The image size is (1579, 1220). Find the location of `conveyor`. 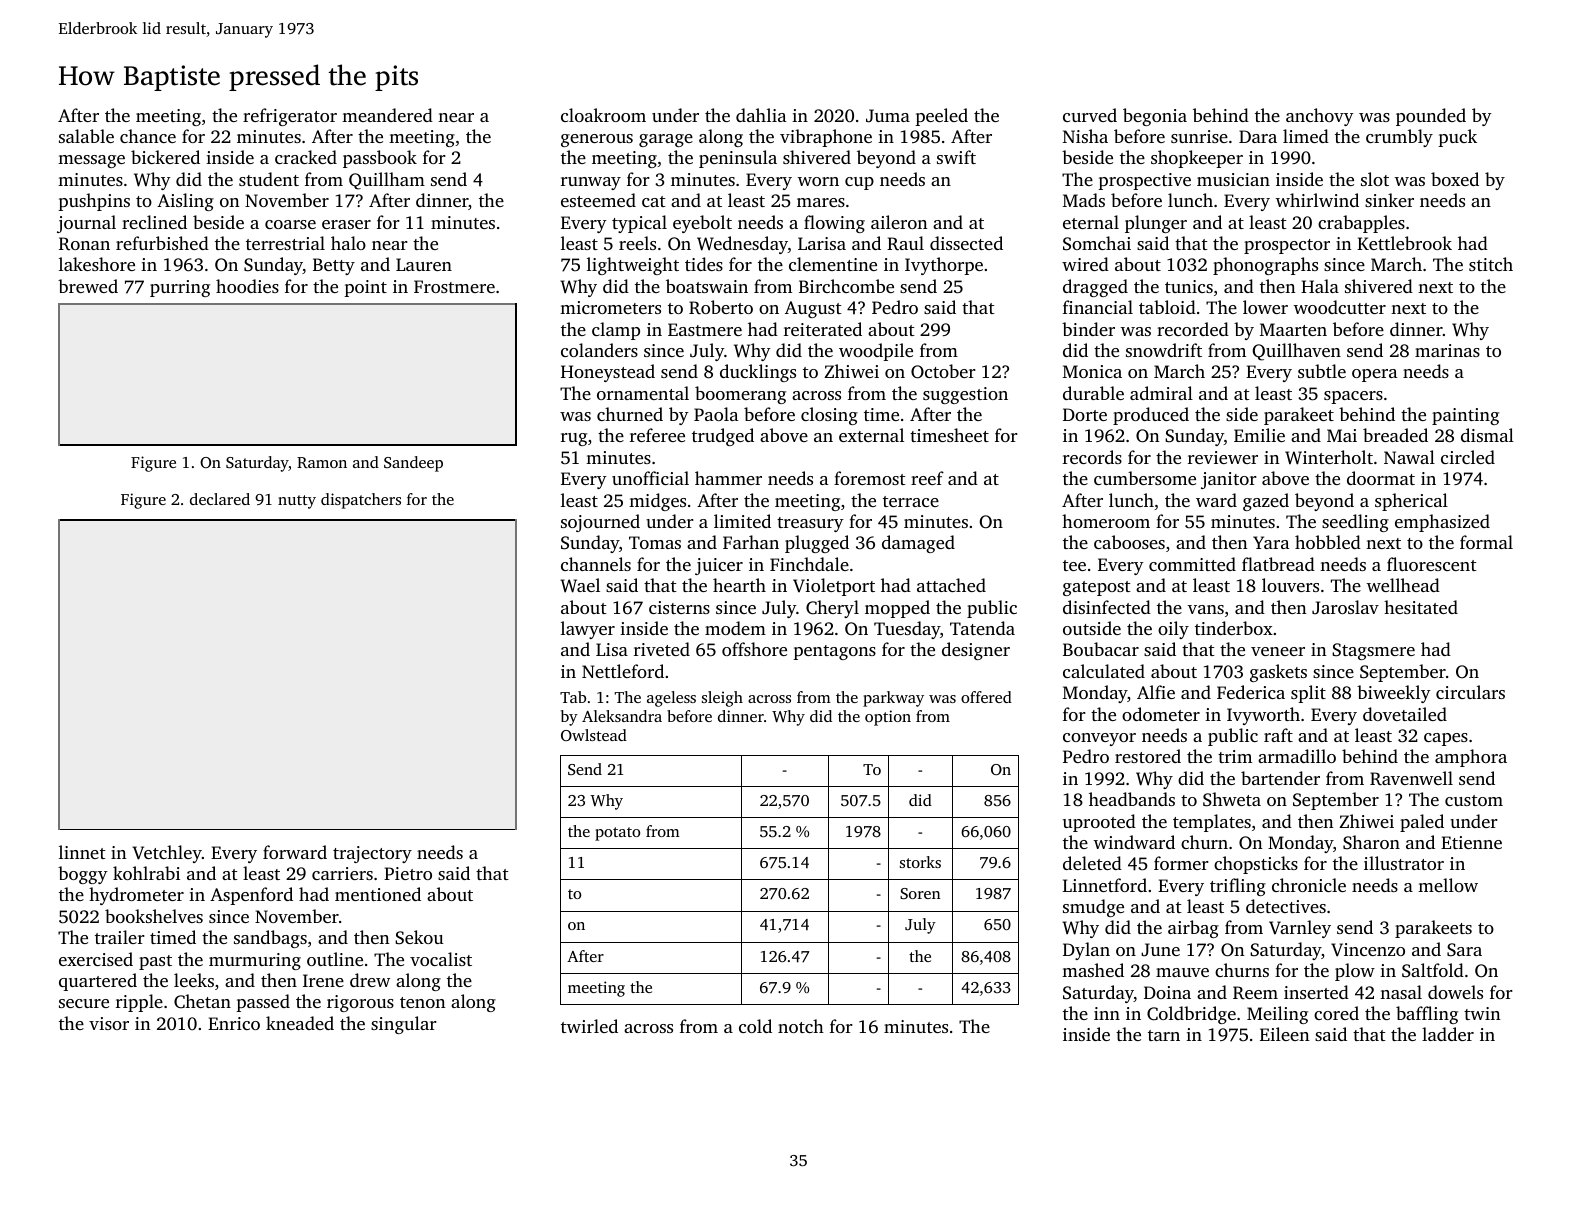

conveyor is located at coordinates (1099, 739).
